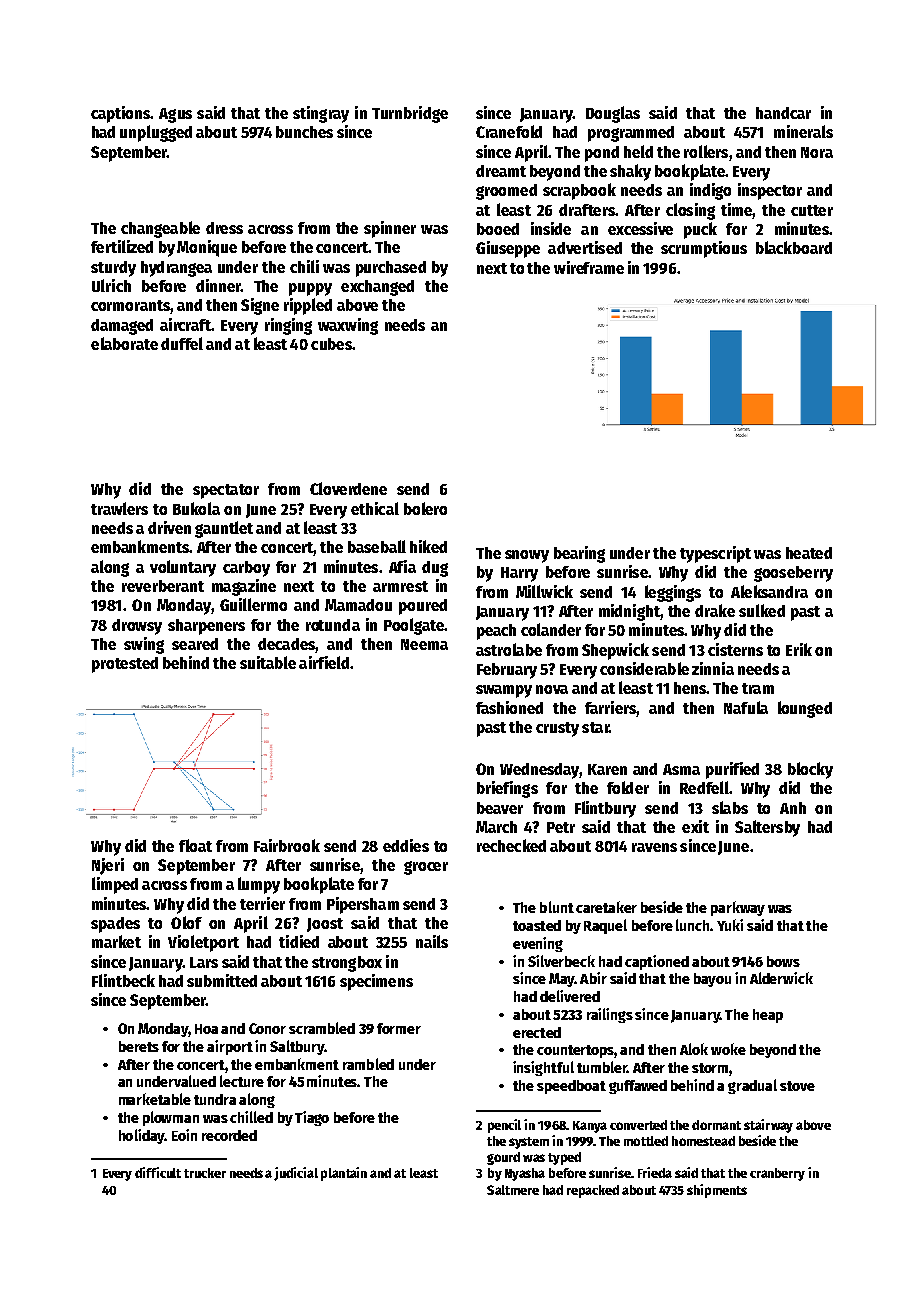 The height and width of the screenshot is (1311, 924). I want to click on wireframe, so click(589, 267).
